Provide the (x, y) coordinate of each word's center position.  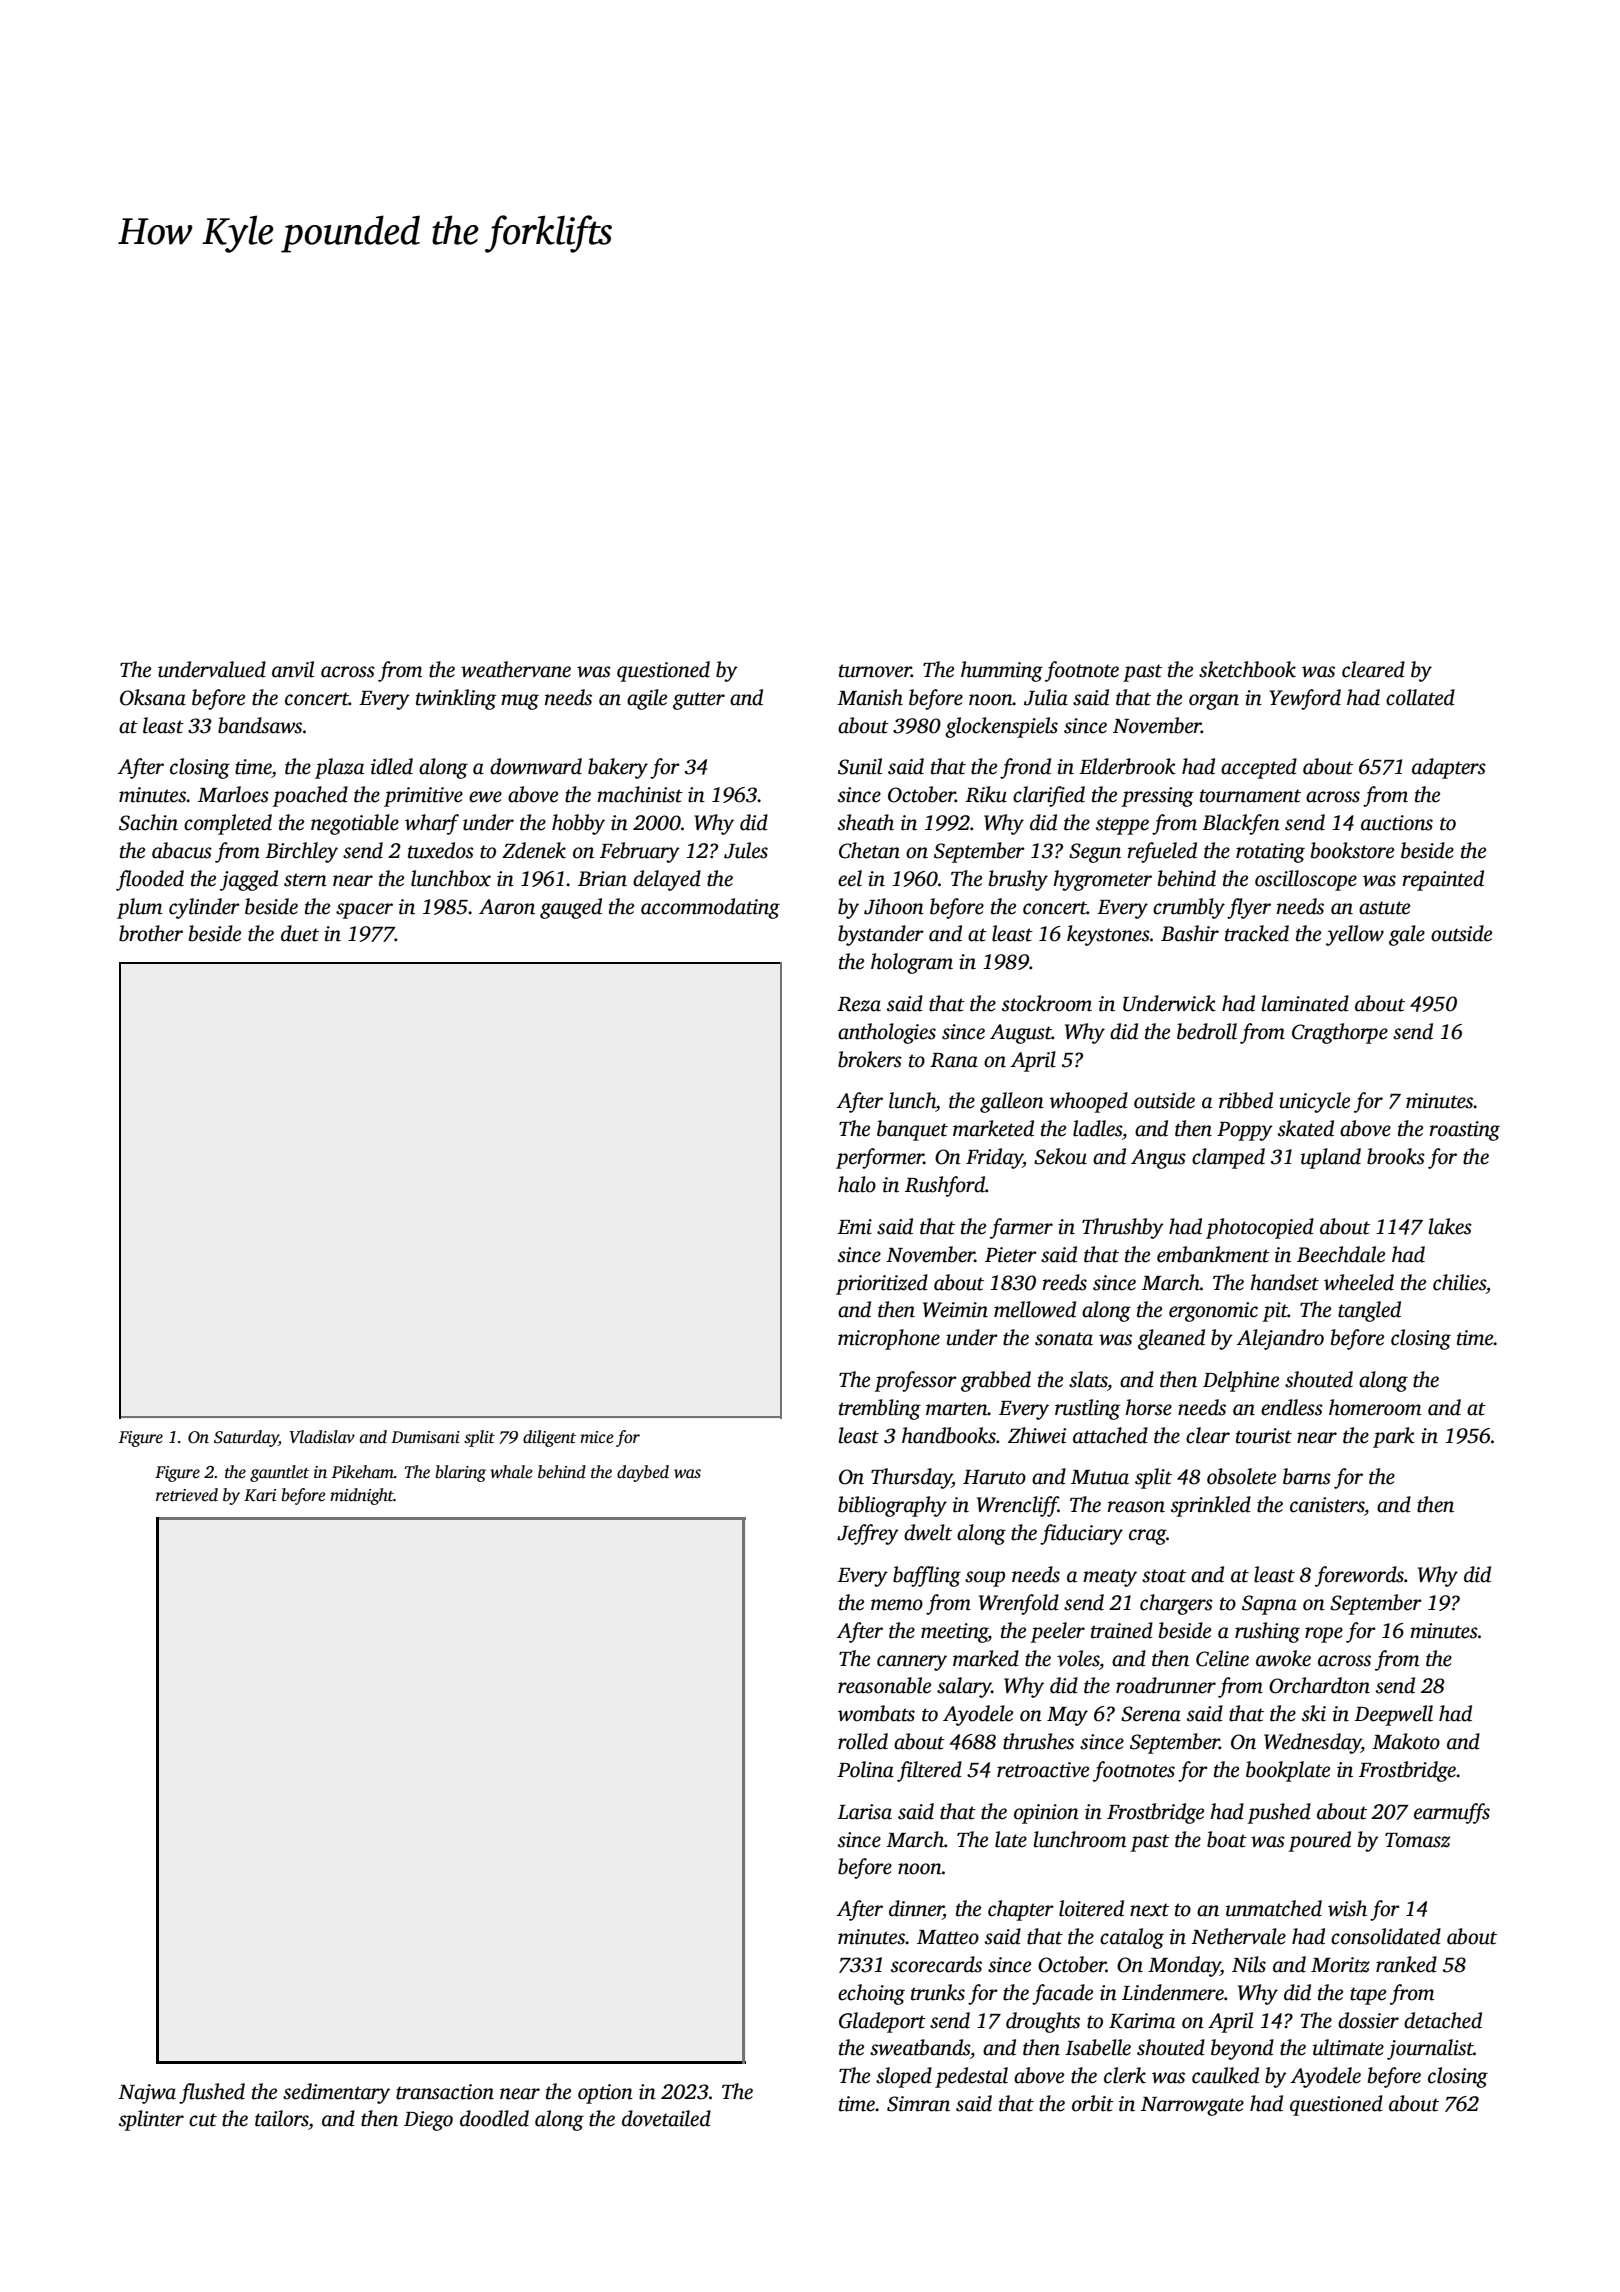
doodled (494, 2118)
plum (139, 908)
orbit (1093, 2103)
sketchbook (1247, 669)
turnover (875, 671)
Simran (918, 2104)
